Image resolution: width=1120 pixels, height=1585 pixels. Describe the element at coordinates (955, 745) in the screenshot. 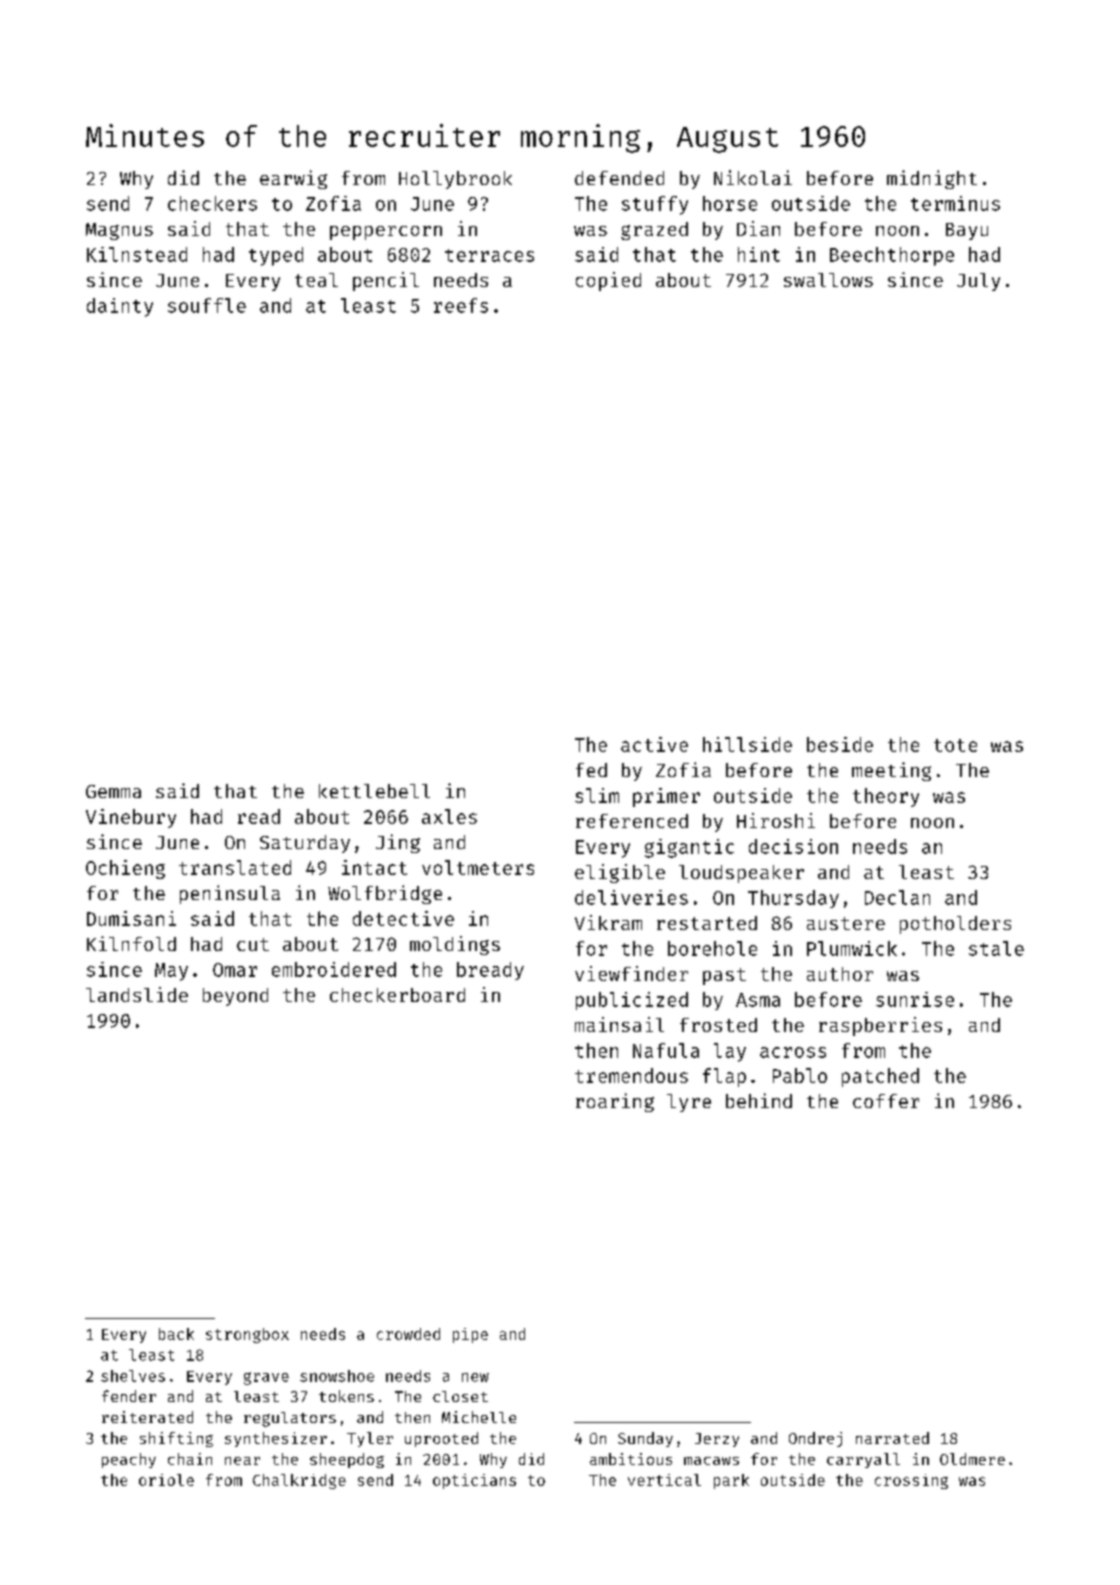

I see `tote` at that location.
